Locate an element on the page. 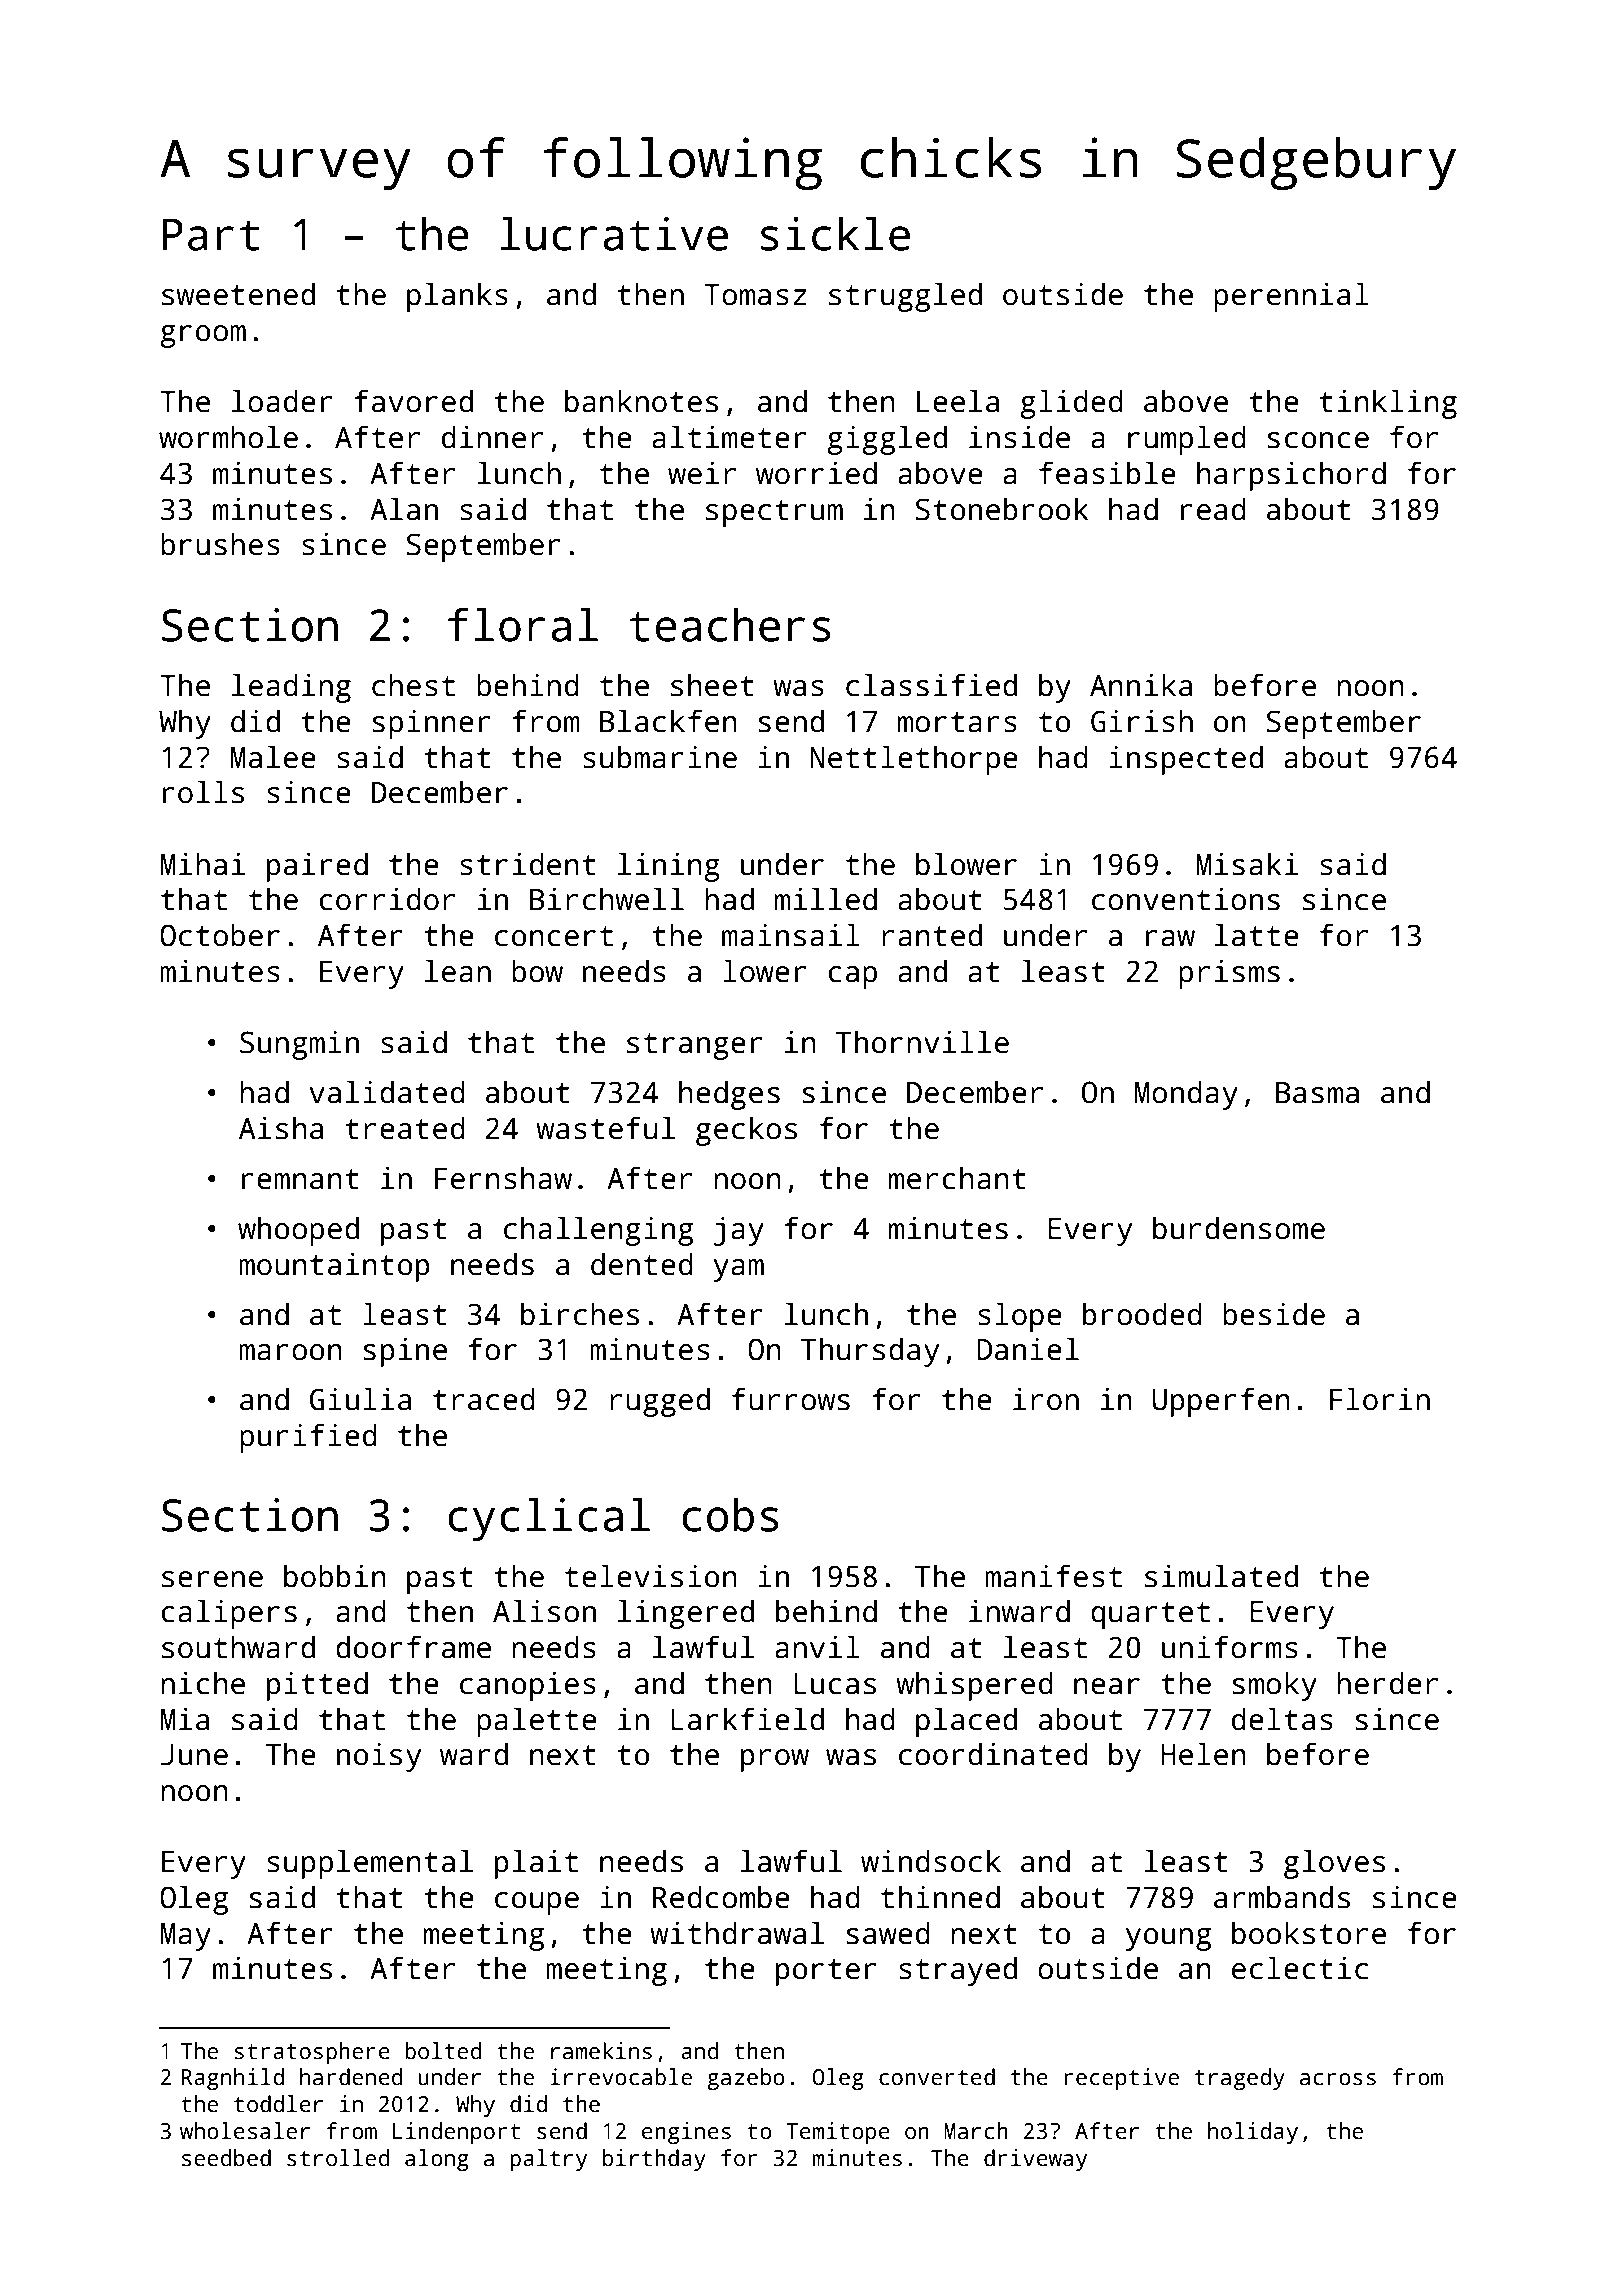 This document has width=1620, height=2292. paltry is located at coordinates (548, 2160).
